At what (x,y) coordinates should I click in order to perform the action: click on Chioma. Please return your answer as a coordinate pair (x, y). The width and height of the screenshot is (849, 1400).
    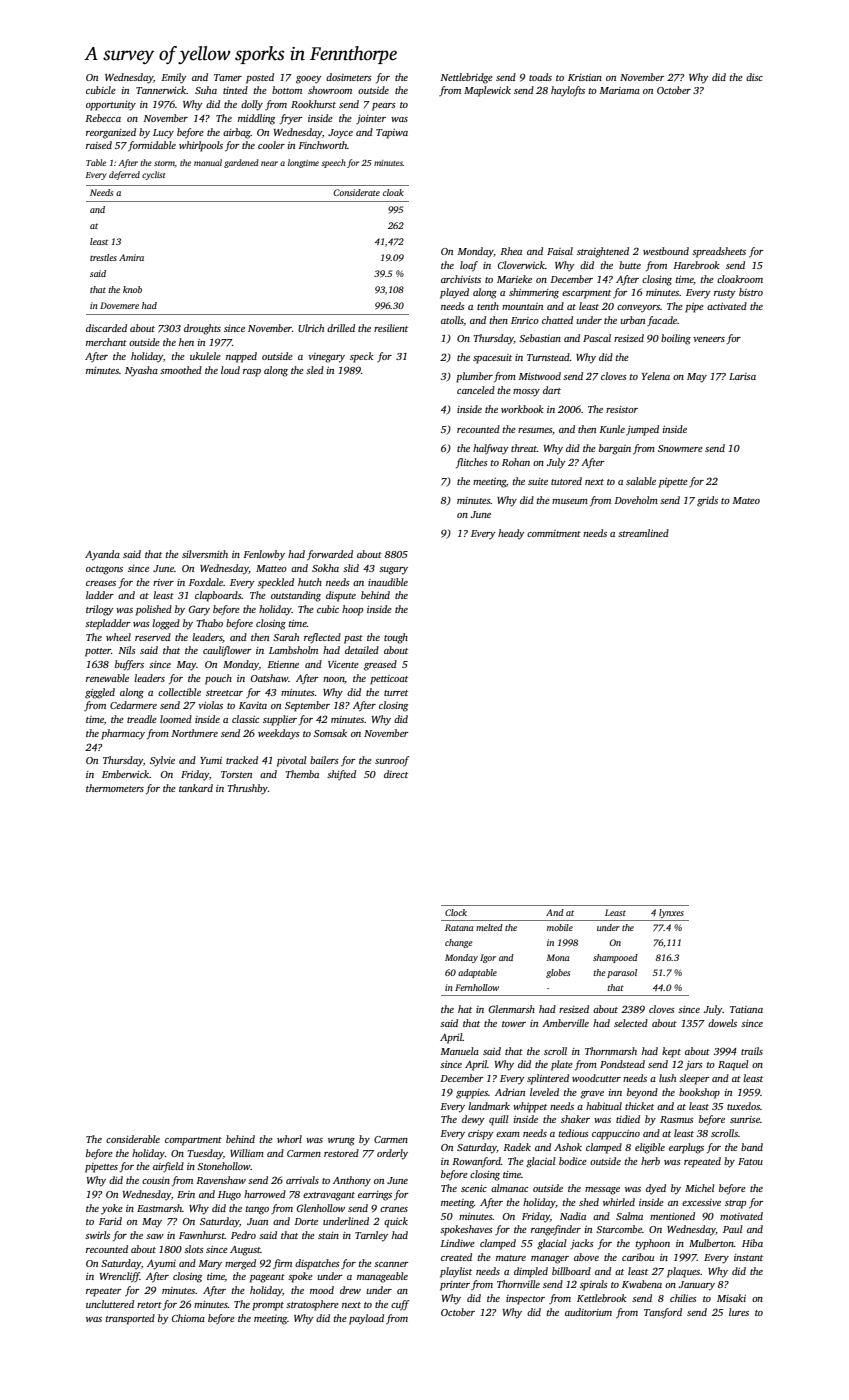
    Looking at the image, I should click on (188, 1318).
